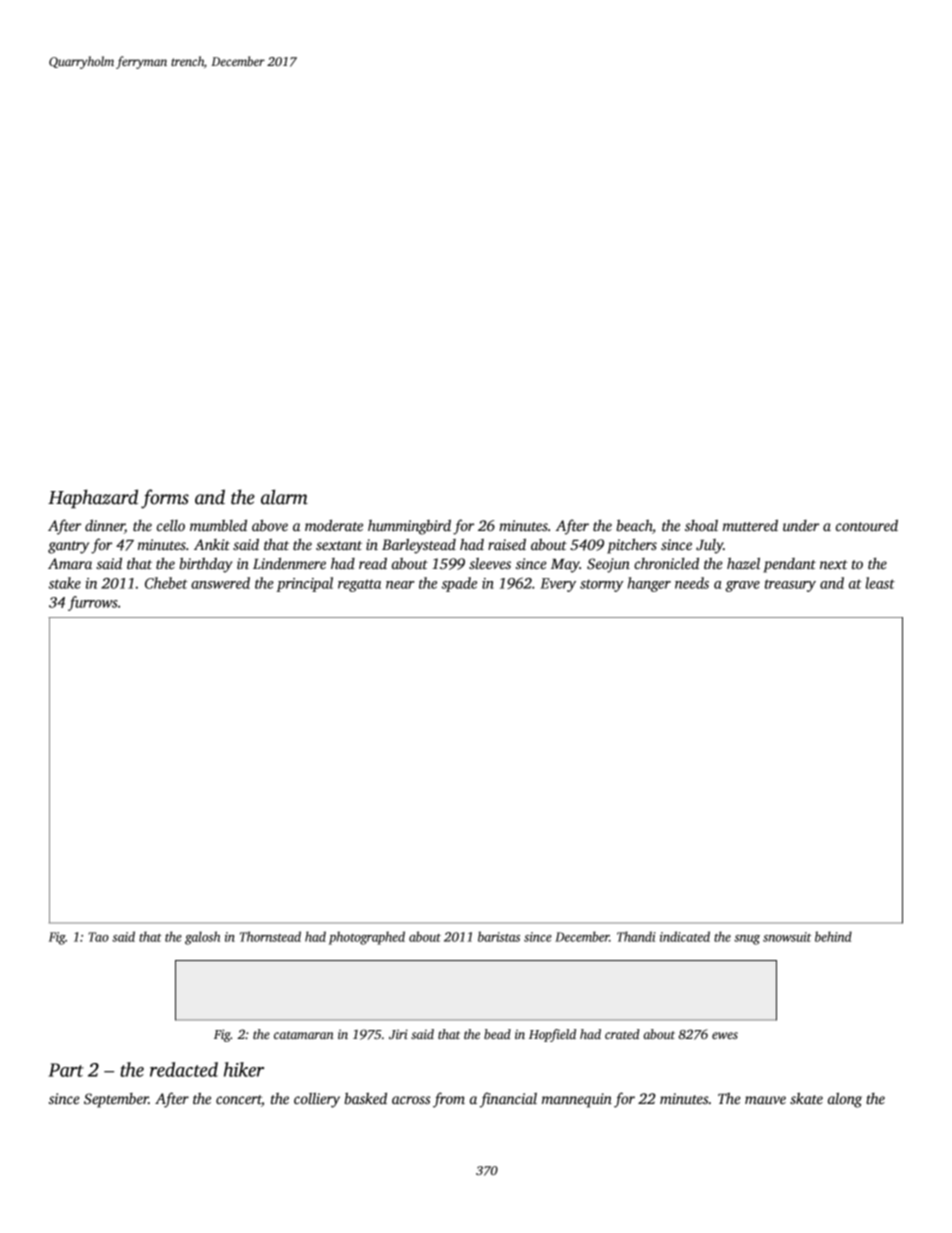 This document has height=1233, width=952. What do you see at coordinates (93, 603) in the document?
I see `furrows` at bounding box center [93, 603].
